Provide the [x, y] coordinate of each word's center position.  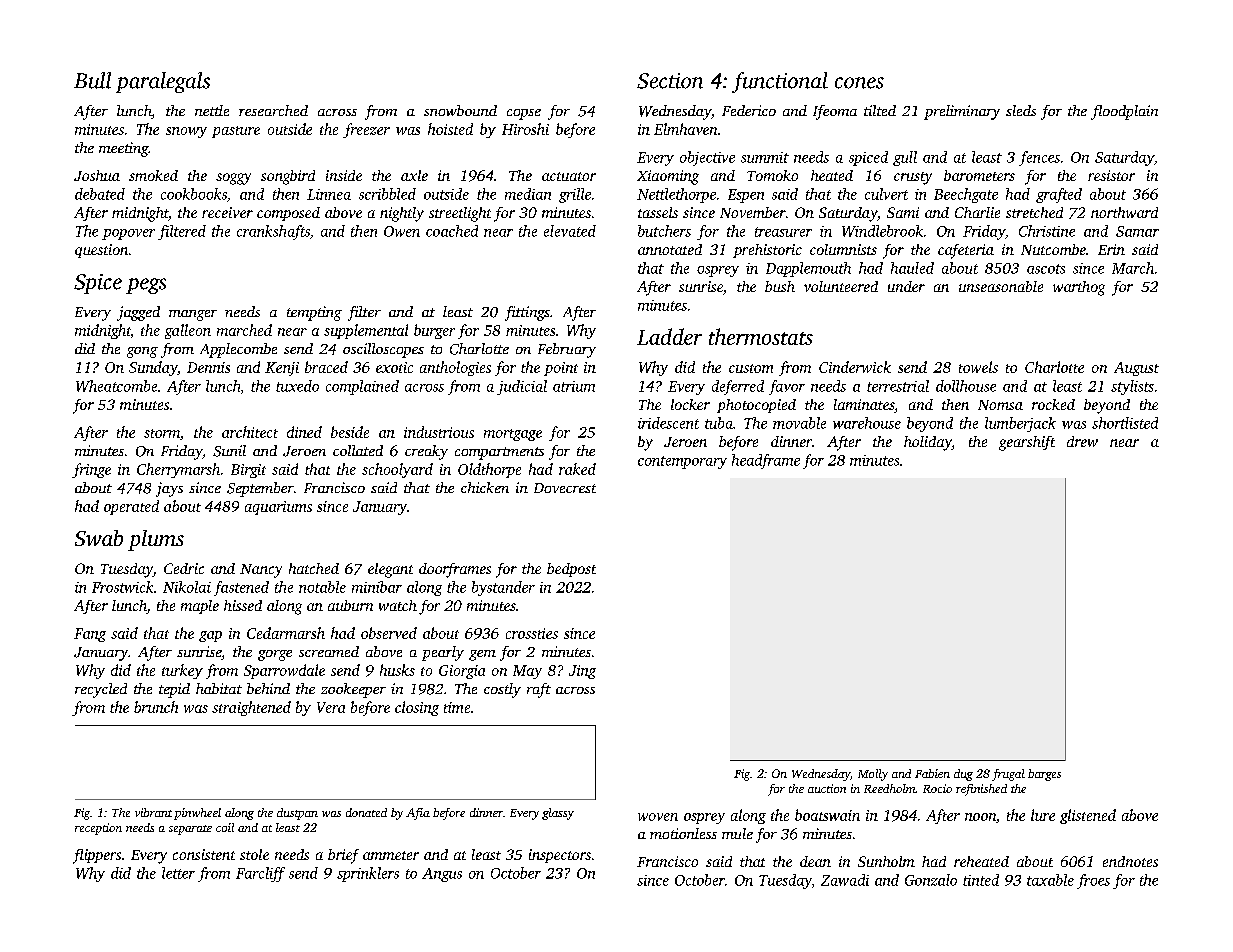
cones [859, 83]
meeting [124, 149]
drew [1082, 441]
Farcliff [260, 874]
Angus [442, 875]
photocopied [756, 406]
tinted [981, 880]
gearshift [1027, 443]
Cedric [184, 568]
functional [780, 82]
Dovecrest [565, 488]
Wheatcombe [116, 386]
